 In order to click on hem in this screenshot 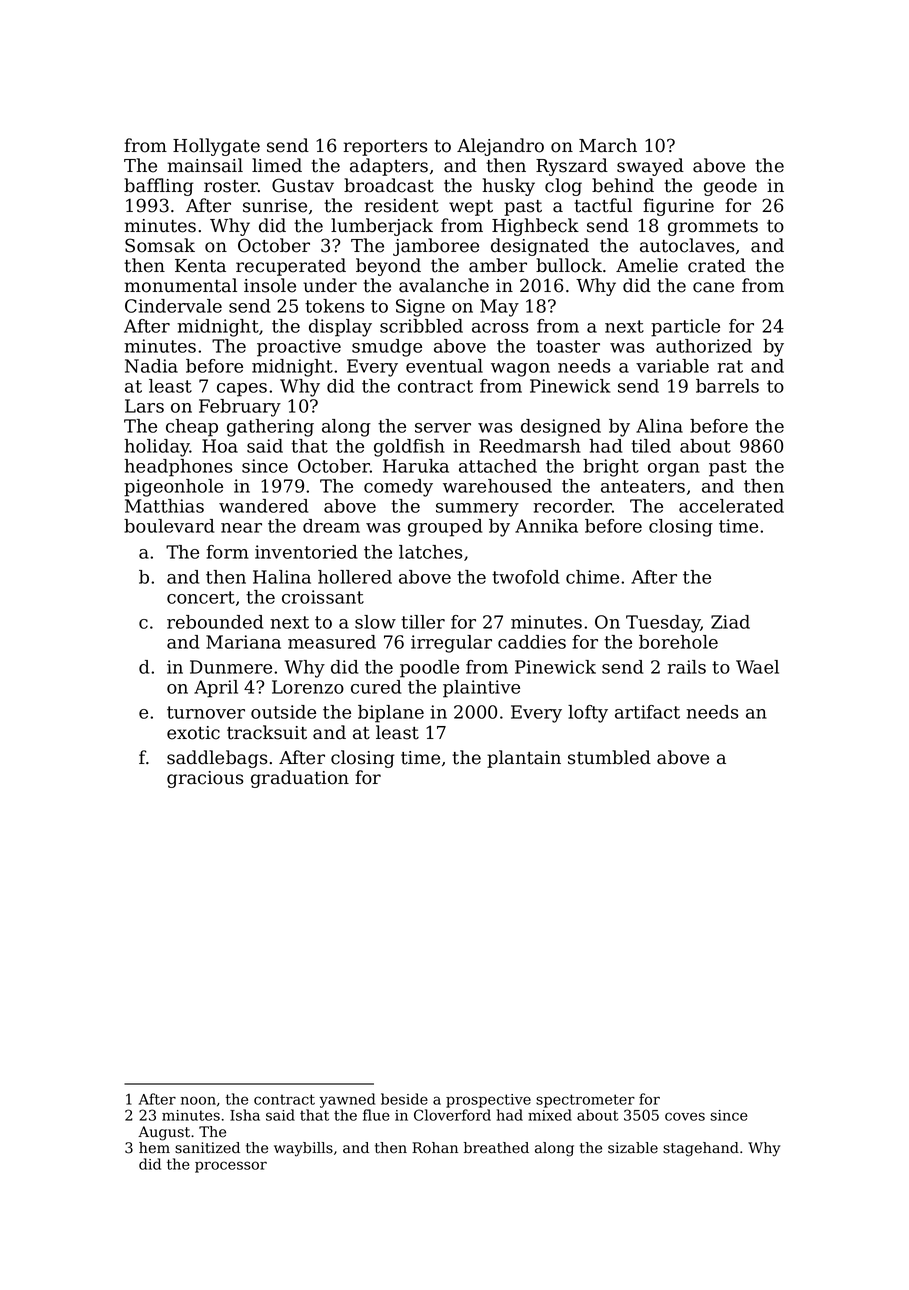, I will do `click(154, 1148)`.
